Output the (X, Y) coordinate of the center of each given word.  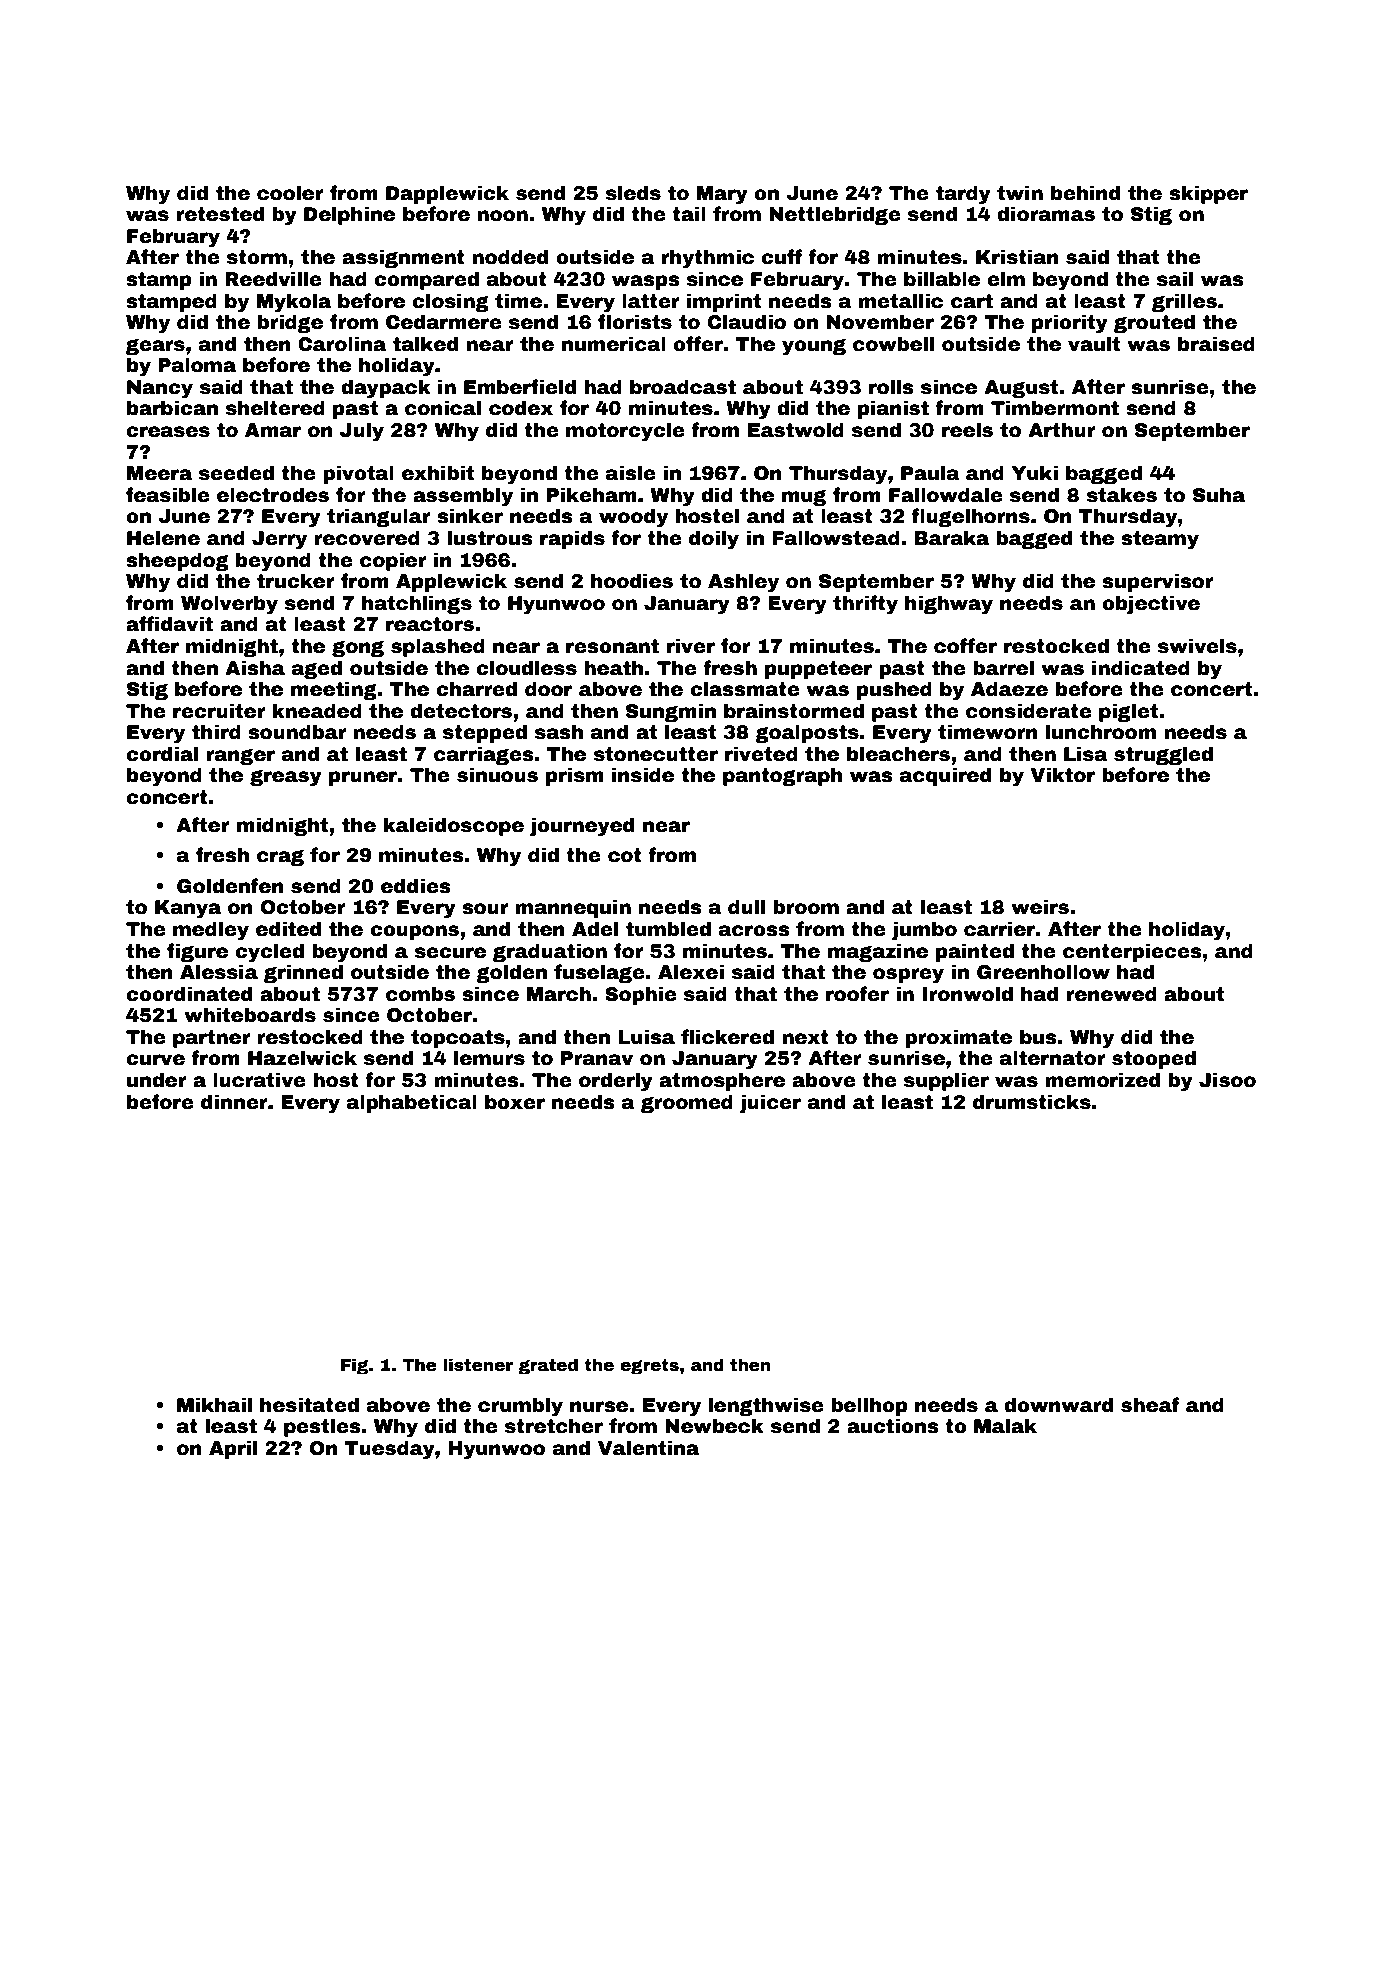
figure (197, 952)
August (1021, 389)
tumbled (668, 929)
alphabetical (412, 1103)
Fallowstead (836, 538)
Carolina (342, 344)
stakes (1122, 495)
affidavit (169, 624)
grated (548, 1366)
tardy (963, 195)
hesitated (309, 1405)
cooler (290, 193)
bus (1038, 1037)
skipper (1208, 194)
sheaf (1150, 1405)
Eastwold (796, 430)
